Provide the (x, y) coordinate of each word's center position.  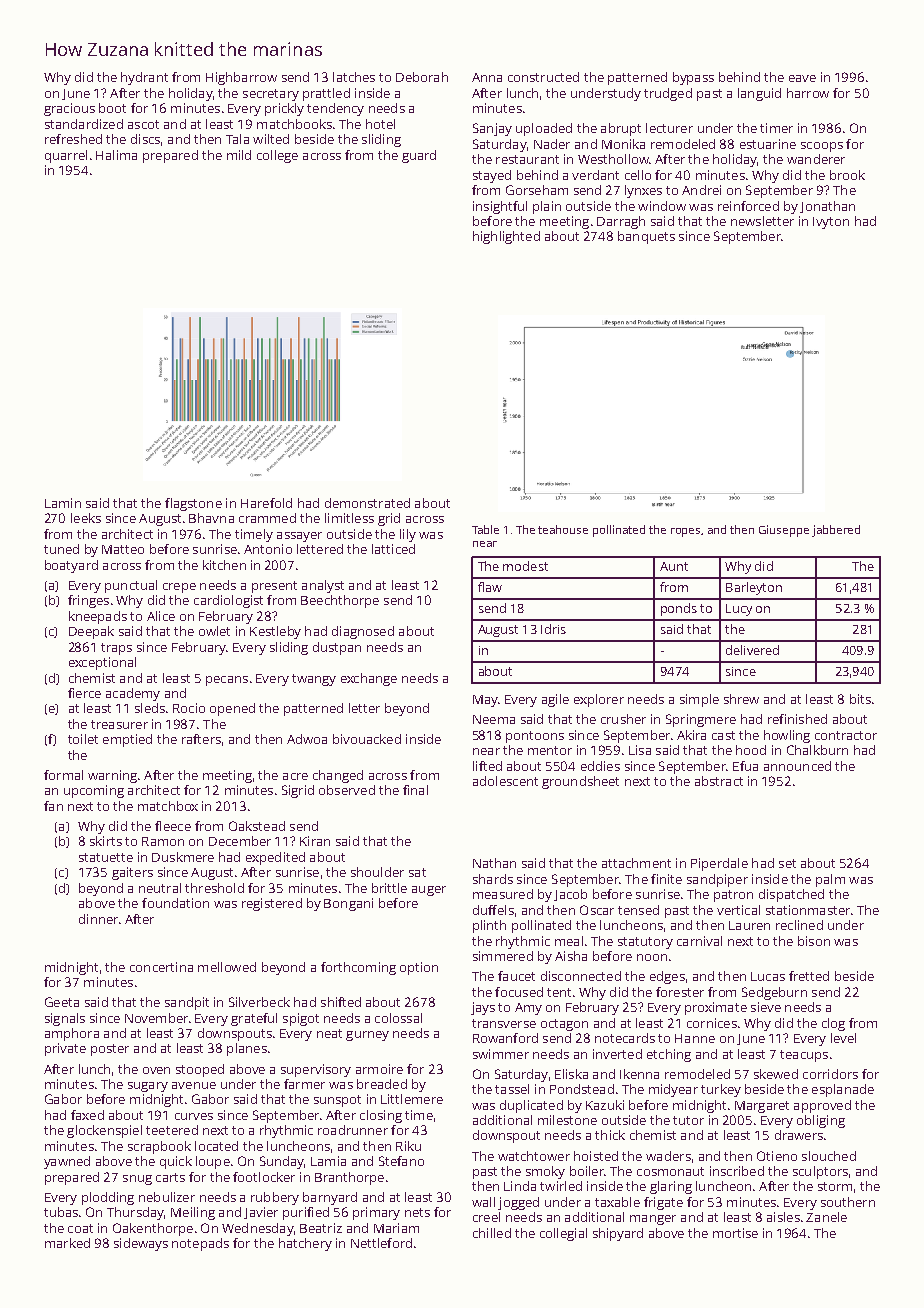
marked (67, 1243)
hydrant (144, 78)
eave (802, 78)
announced (797, 766)
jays (483, 1008)
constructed (543, 77)
